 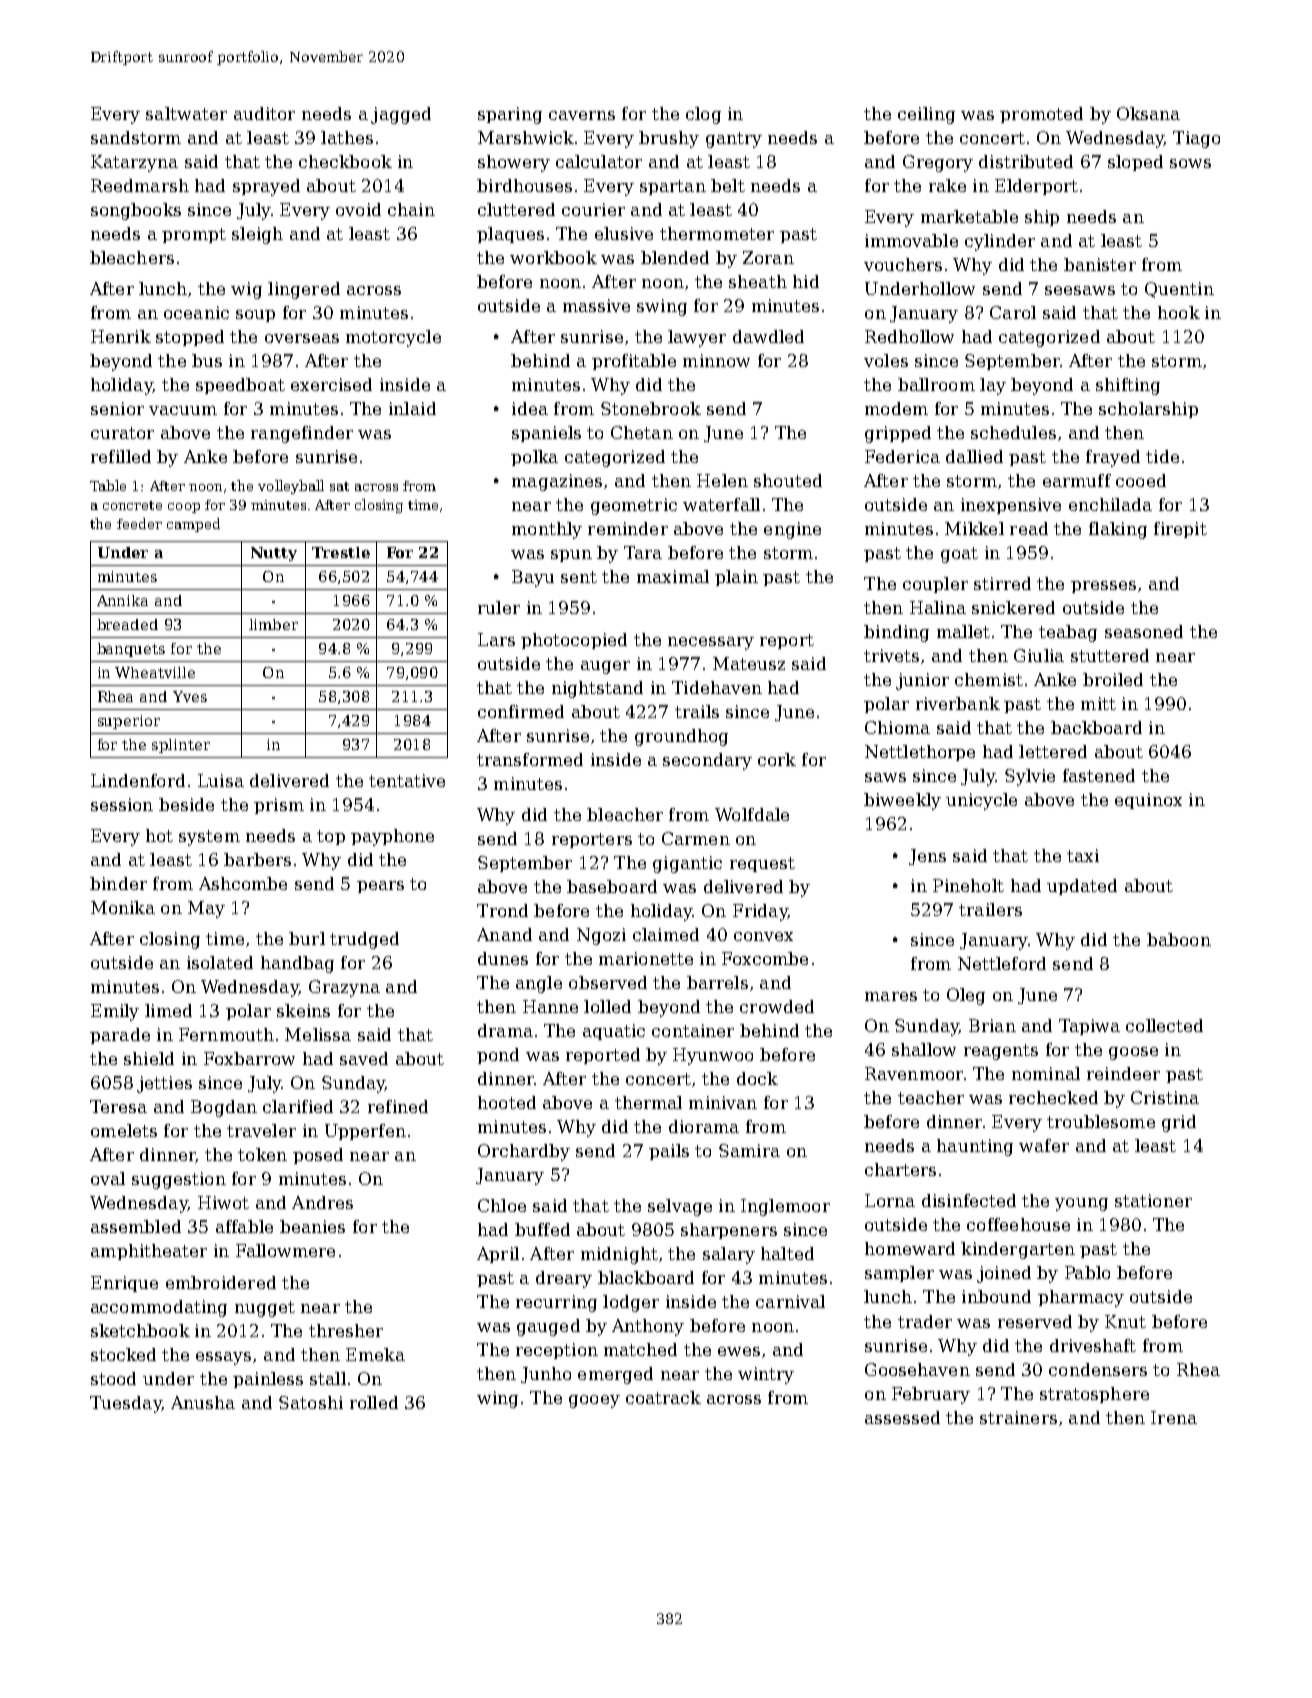 I want to click on seasoned, so click(x=1144, y=631).
